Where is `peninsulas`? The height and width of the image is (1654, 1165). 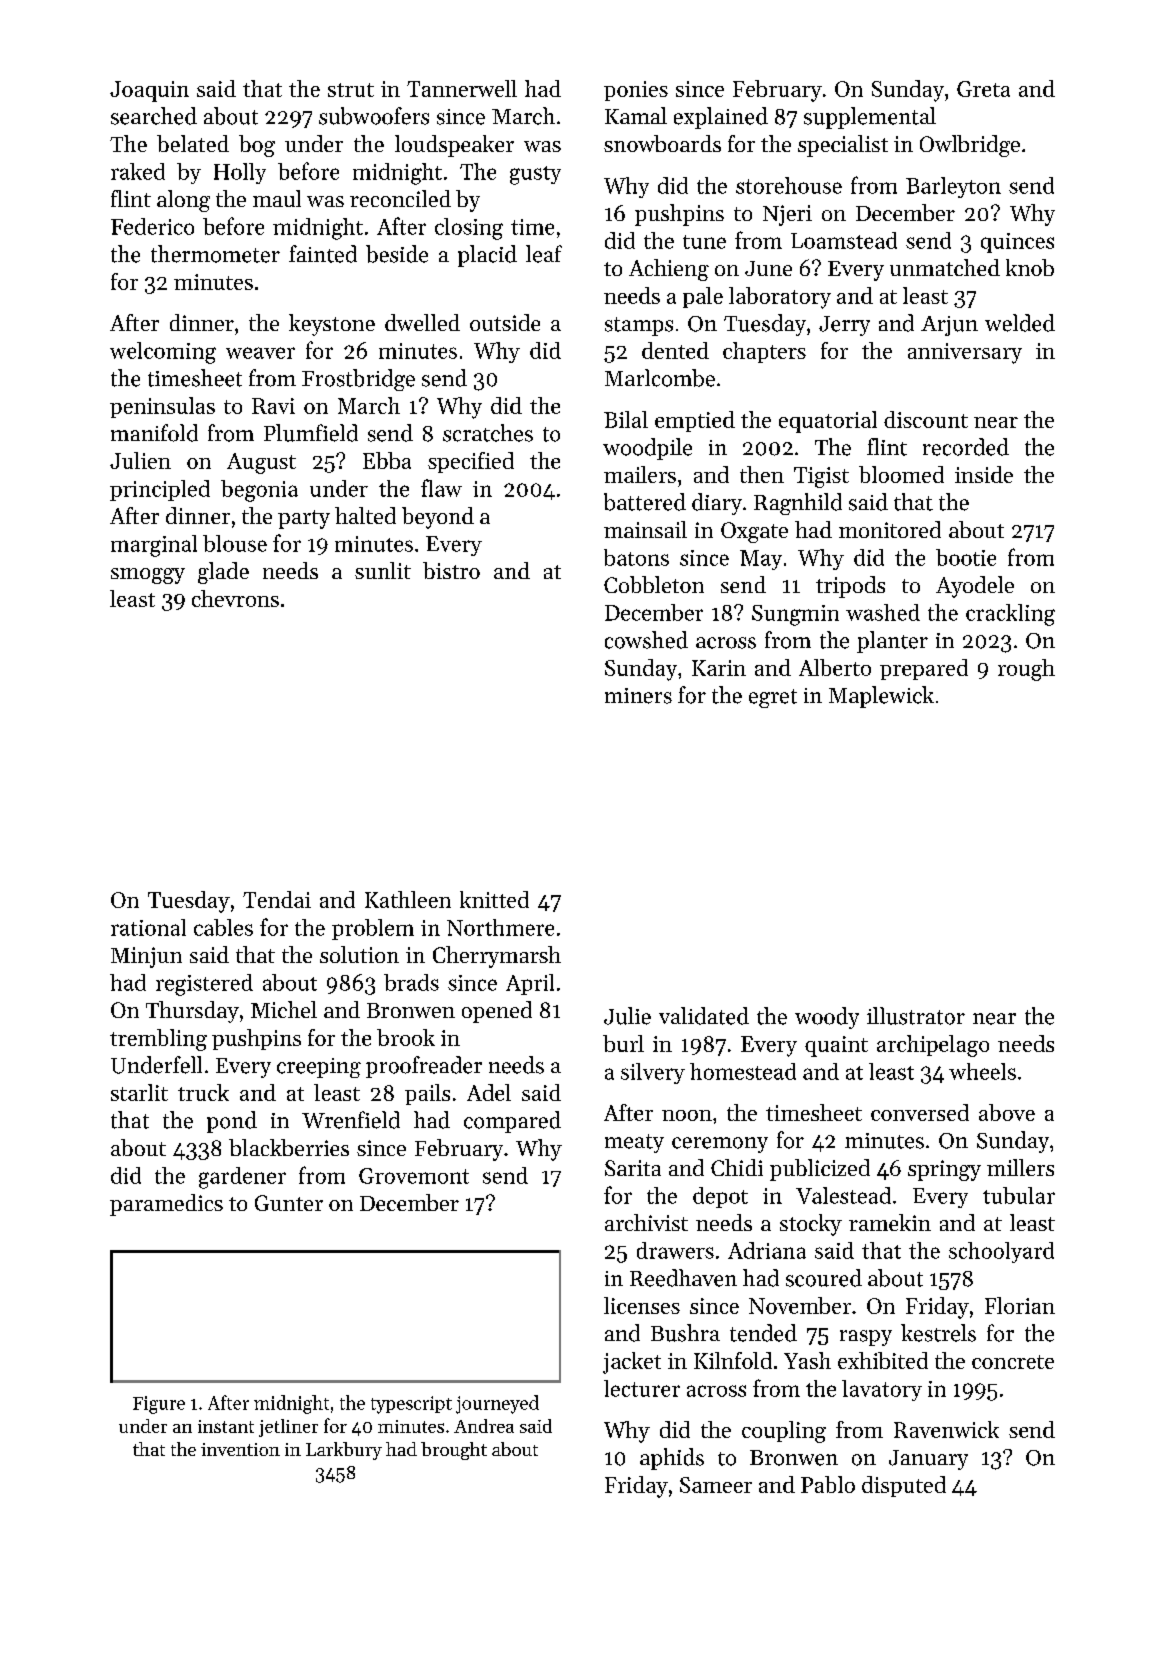
peninsulas is located at coordinates (162, 407).
